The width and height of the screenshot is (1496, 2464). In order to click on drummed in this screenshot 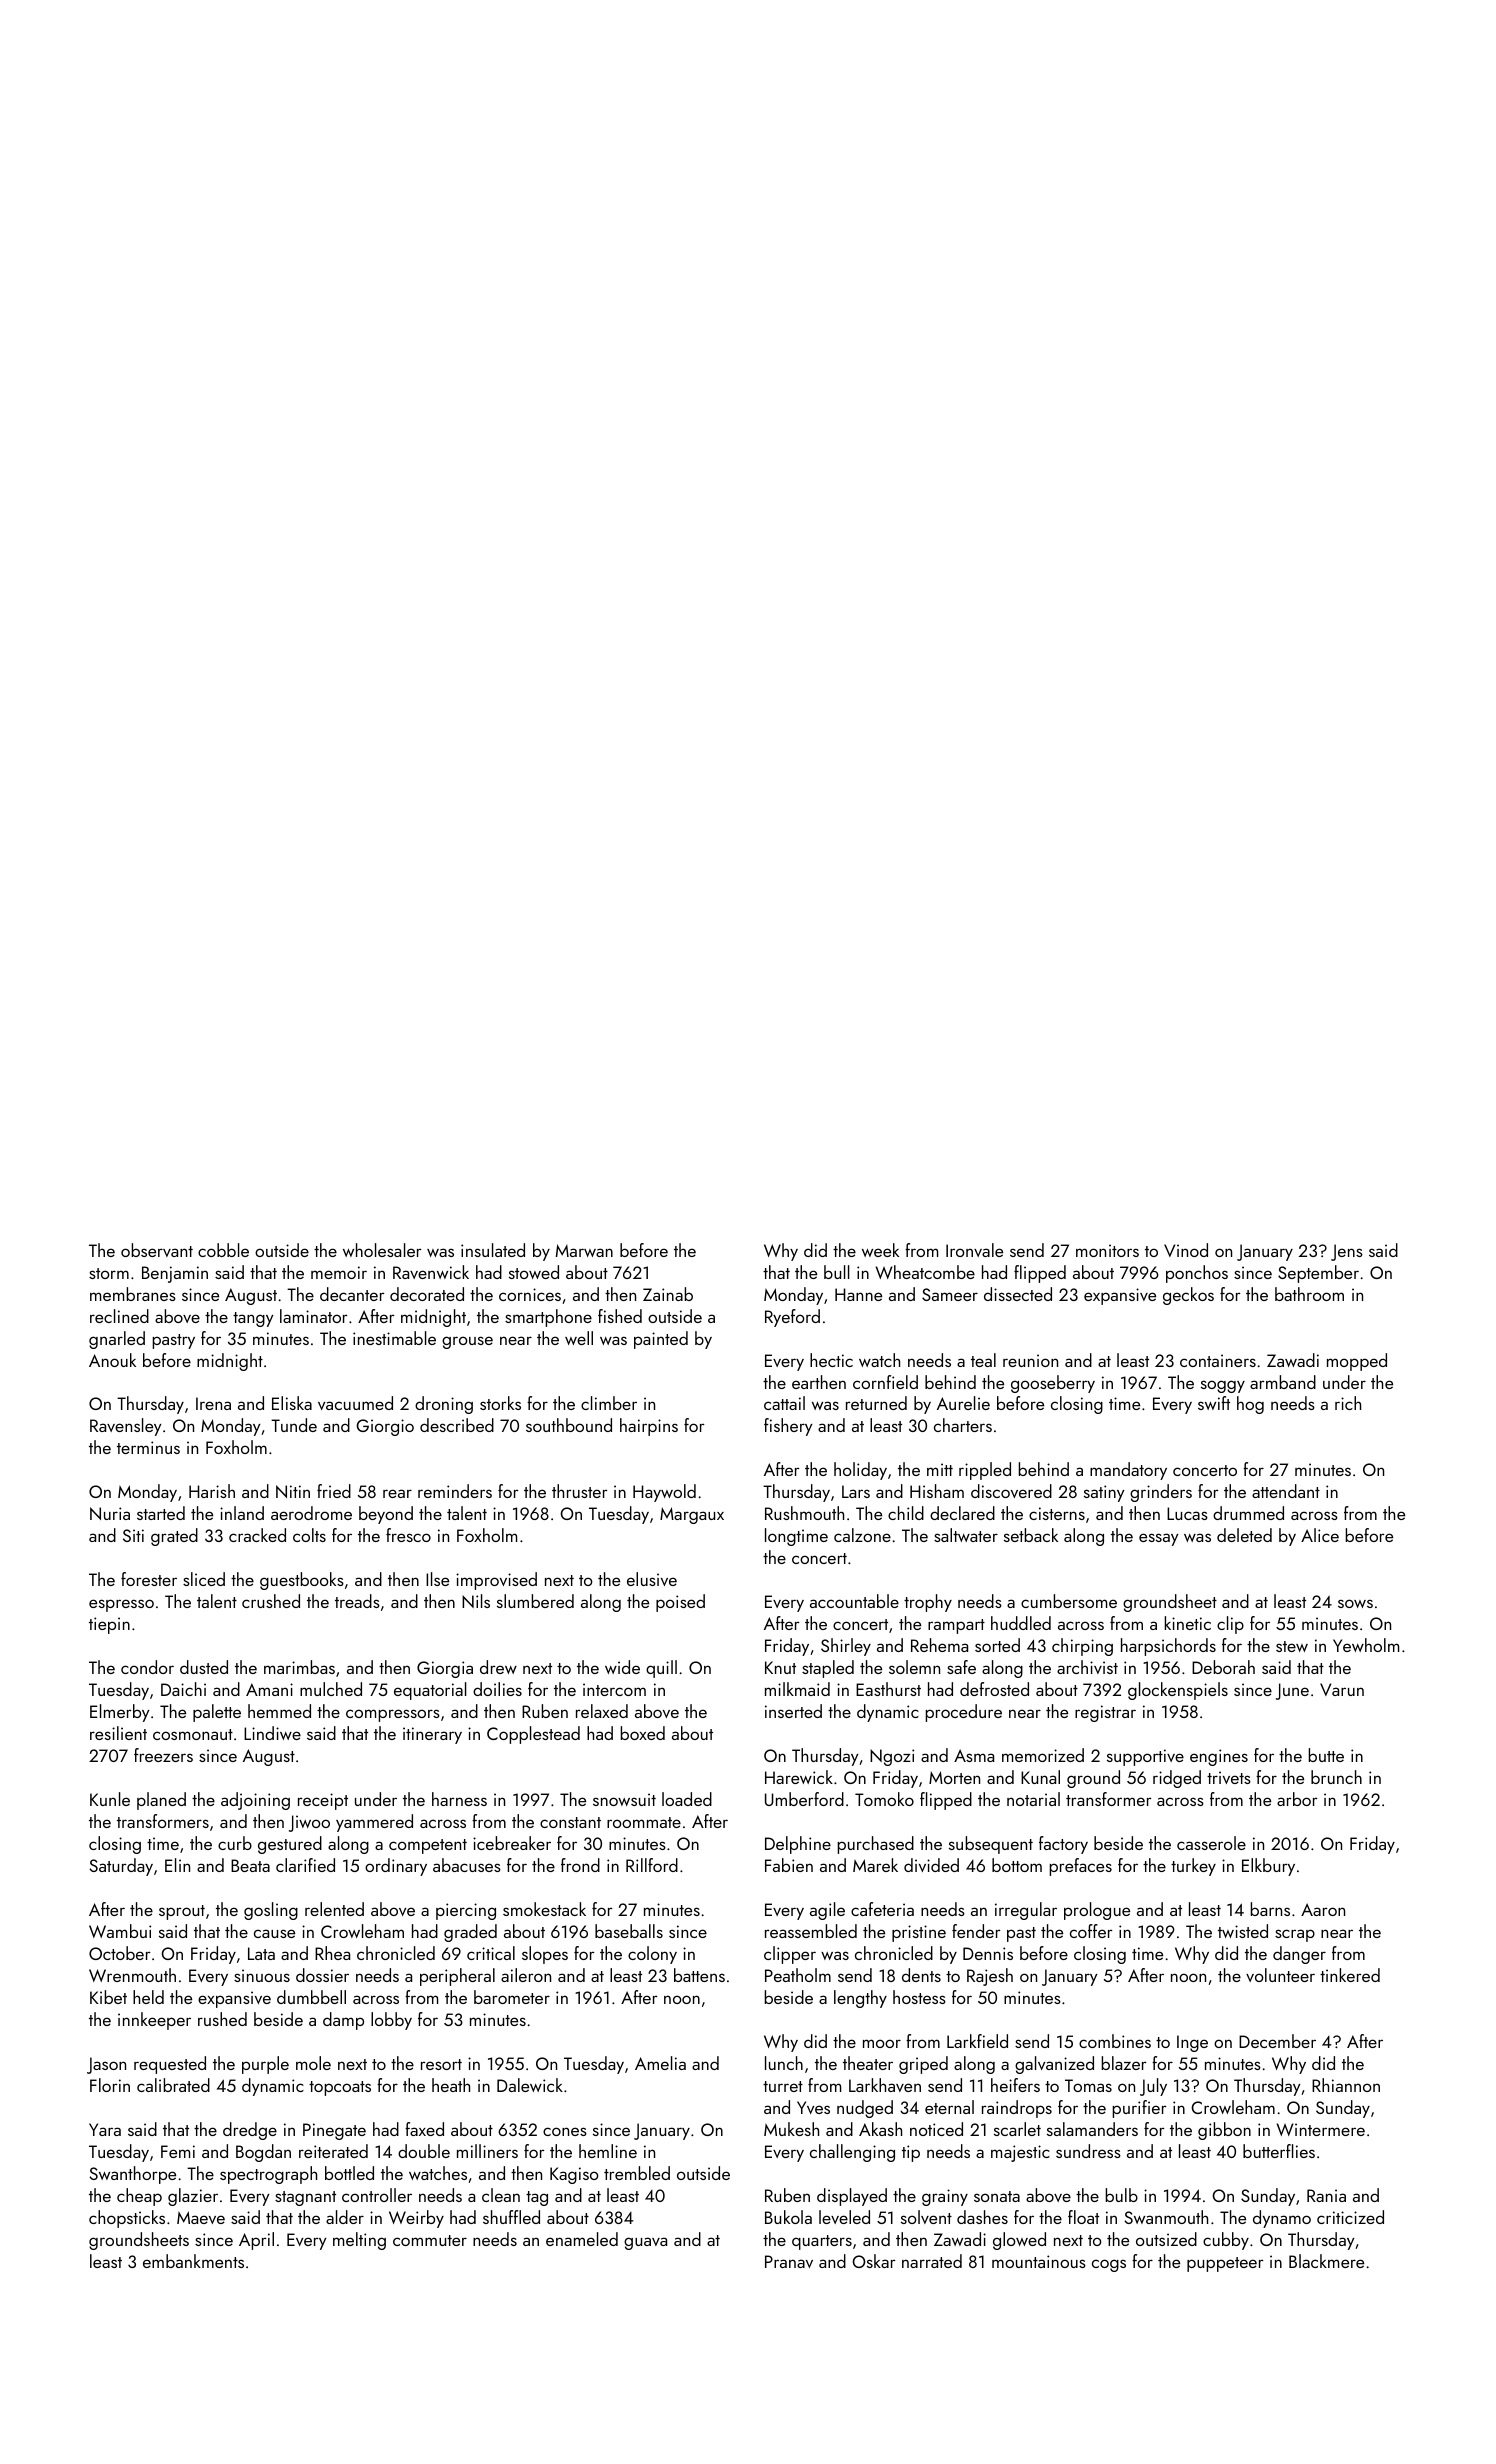, I will do `click(1248, 1513)`.
